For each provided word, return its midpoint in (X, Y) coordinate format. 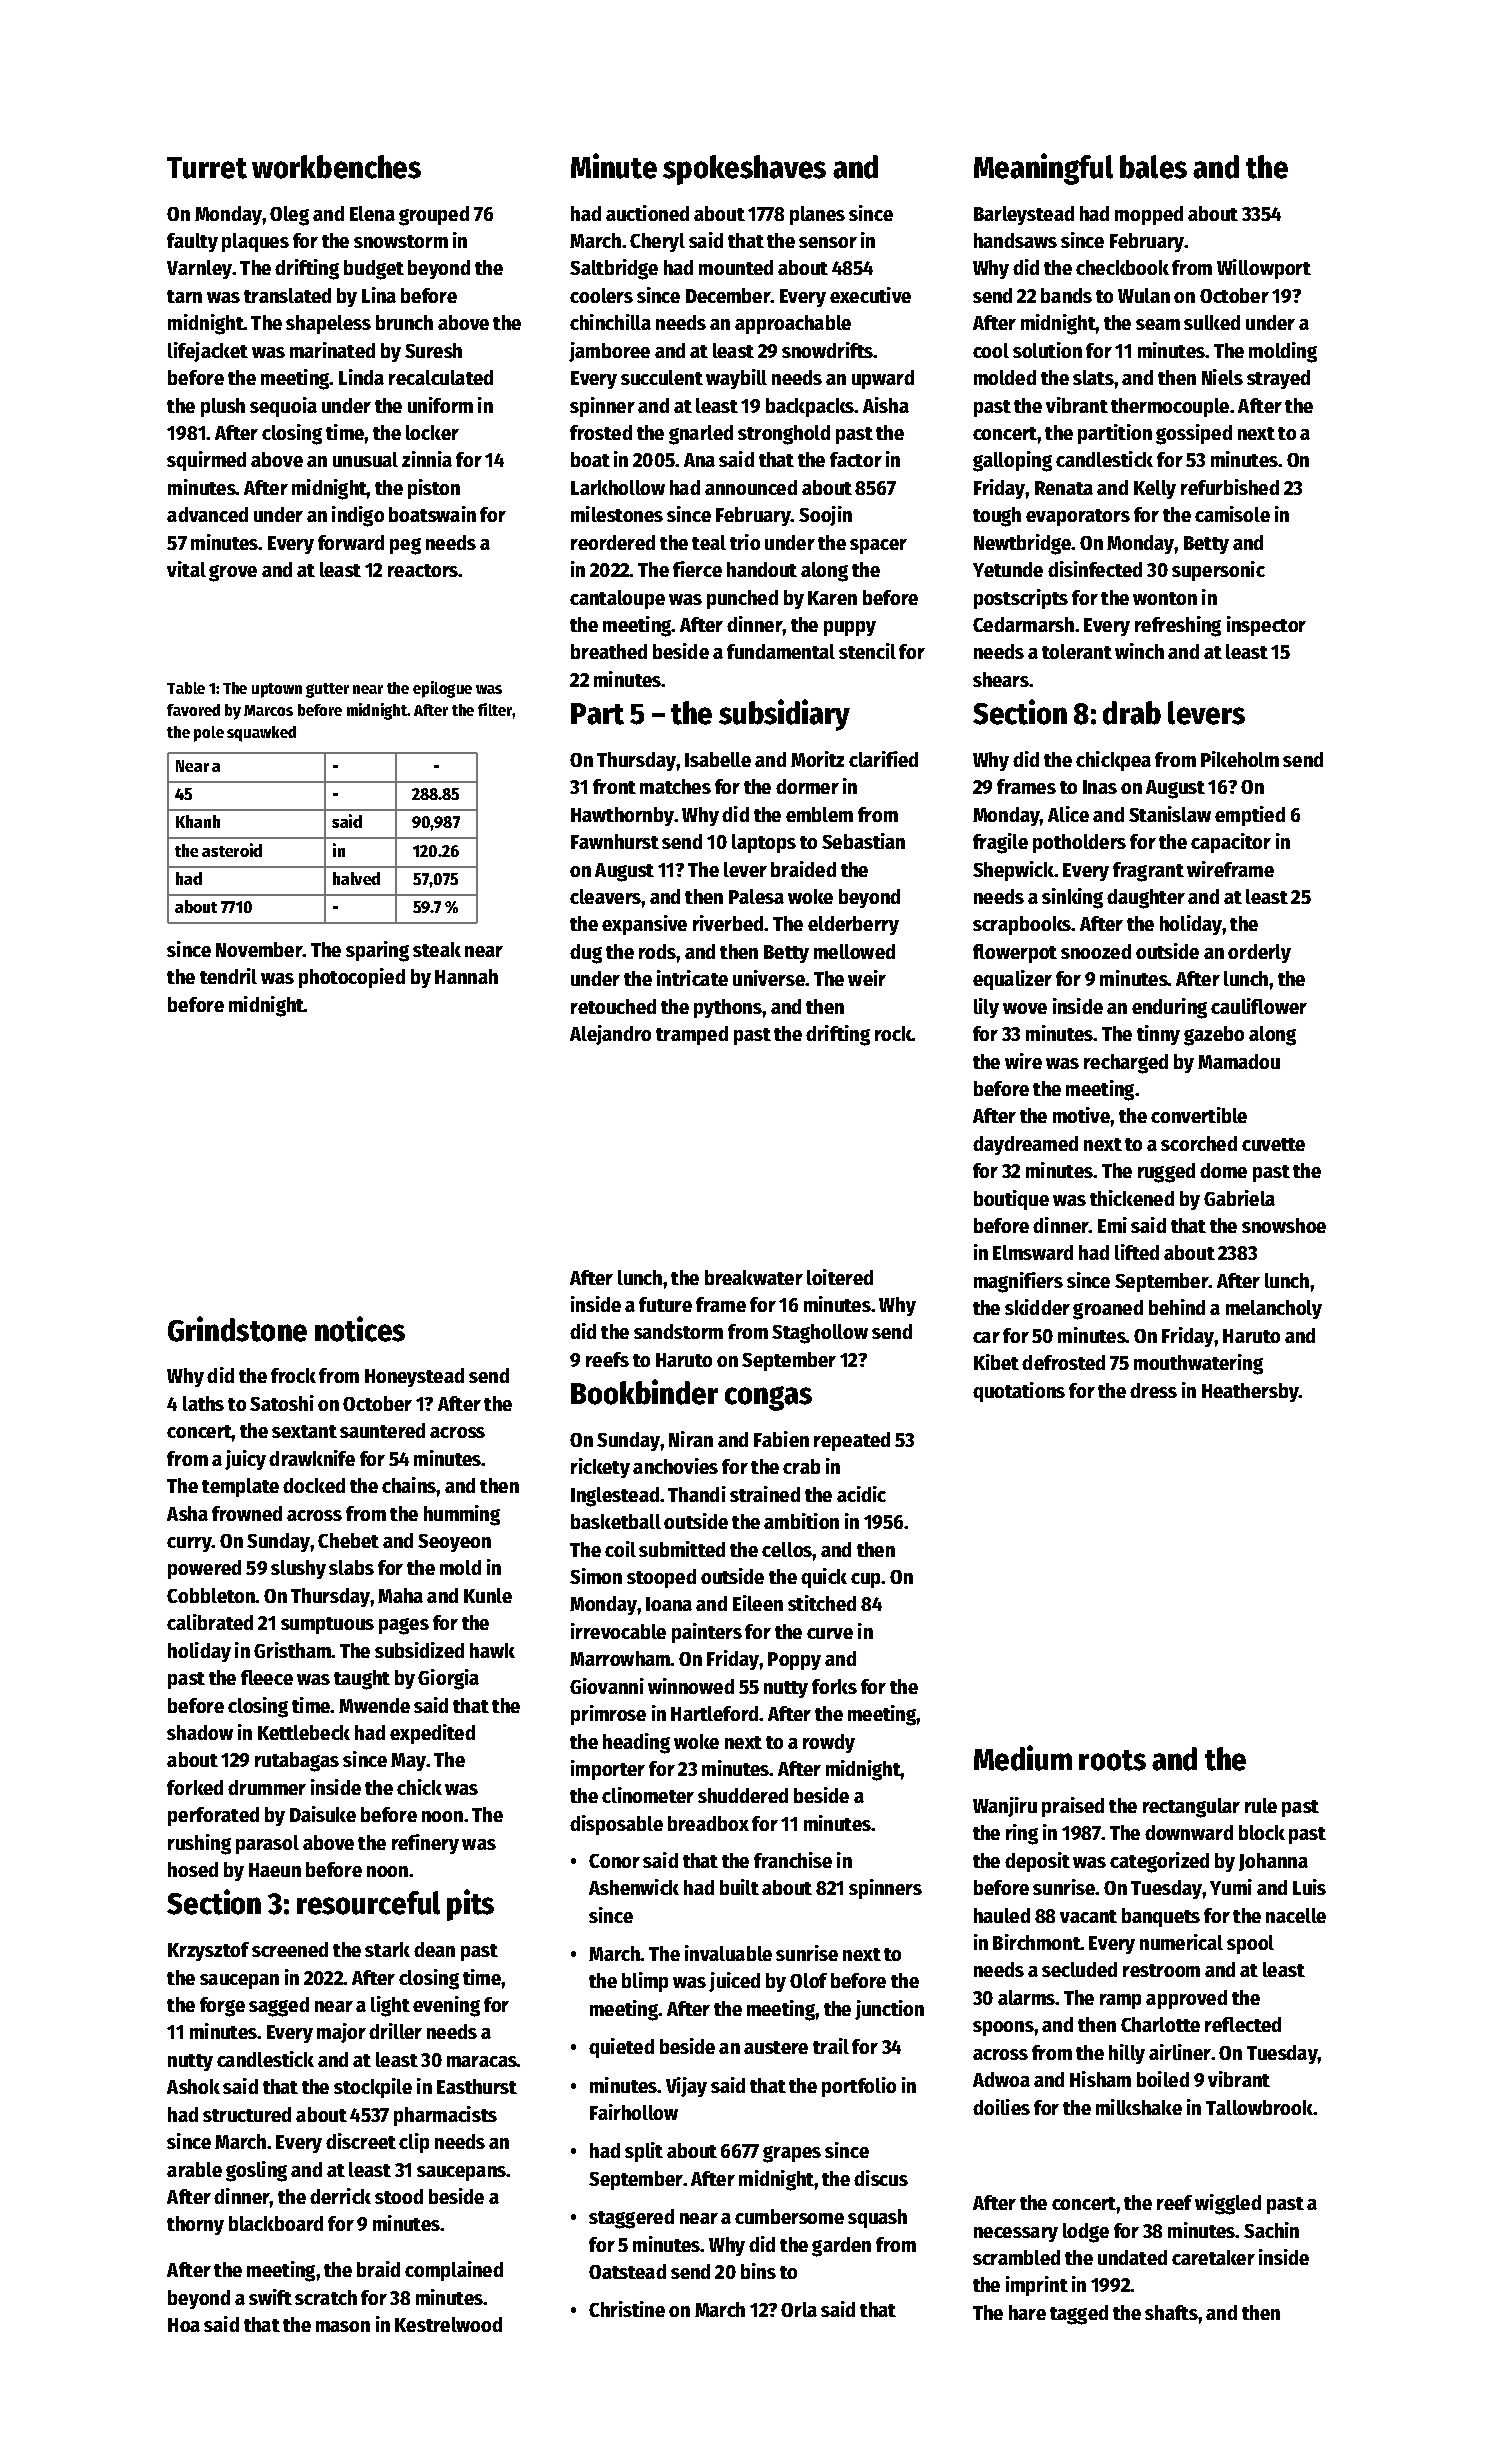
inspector (1266, 626)
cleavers (606, 896)
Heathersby (1250, 1392)
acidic (861, 1494)
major (341, 2033)
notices (360, 1329)
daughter (1146, 899)
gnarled (701, 435)
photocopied (352, 978)
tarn (184, 296)
